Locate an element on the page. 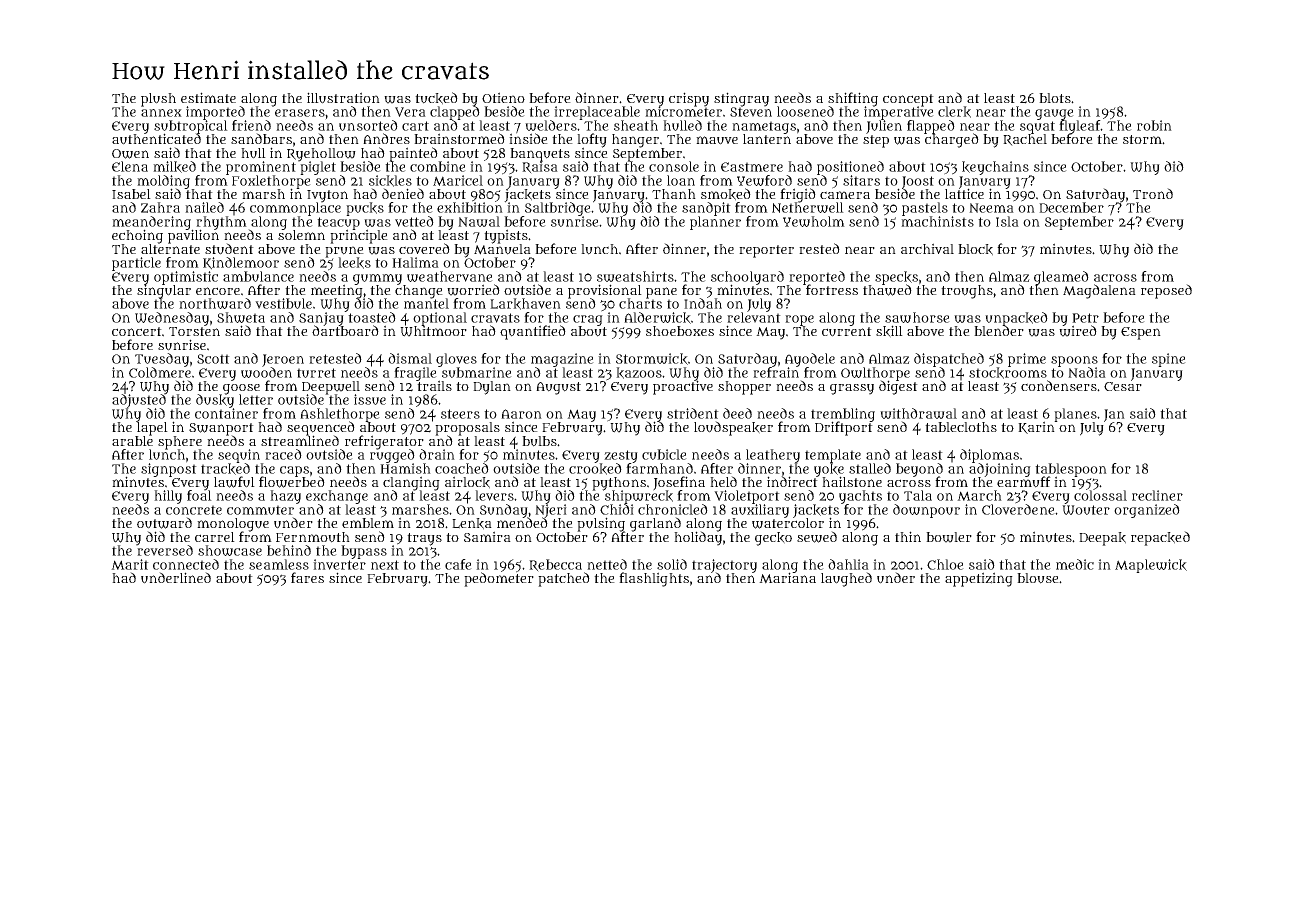 Image resolution: width=1308 pixels, height=924 pixels. Otieno is located at coordinates (503, 97).
